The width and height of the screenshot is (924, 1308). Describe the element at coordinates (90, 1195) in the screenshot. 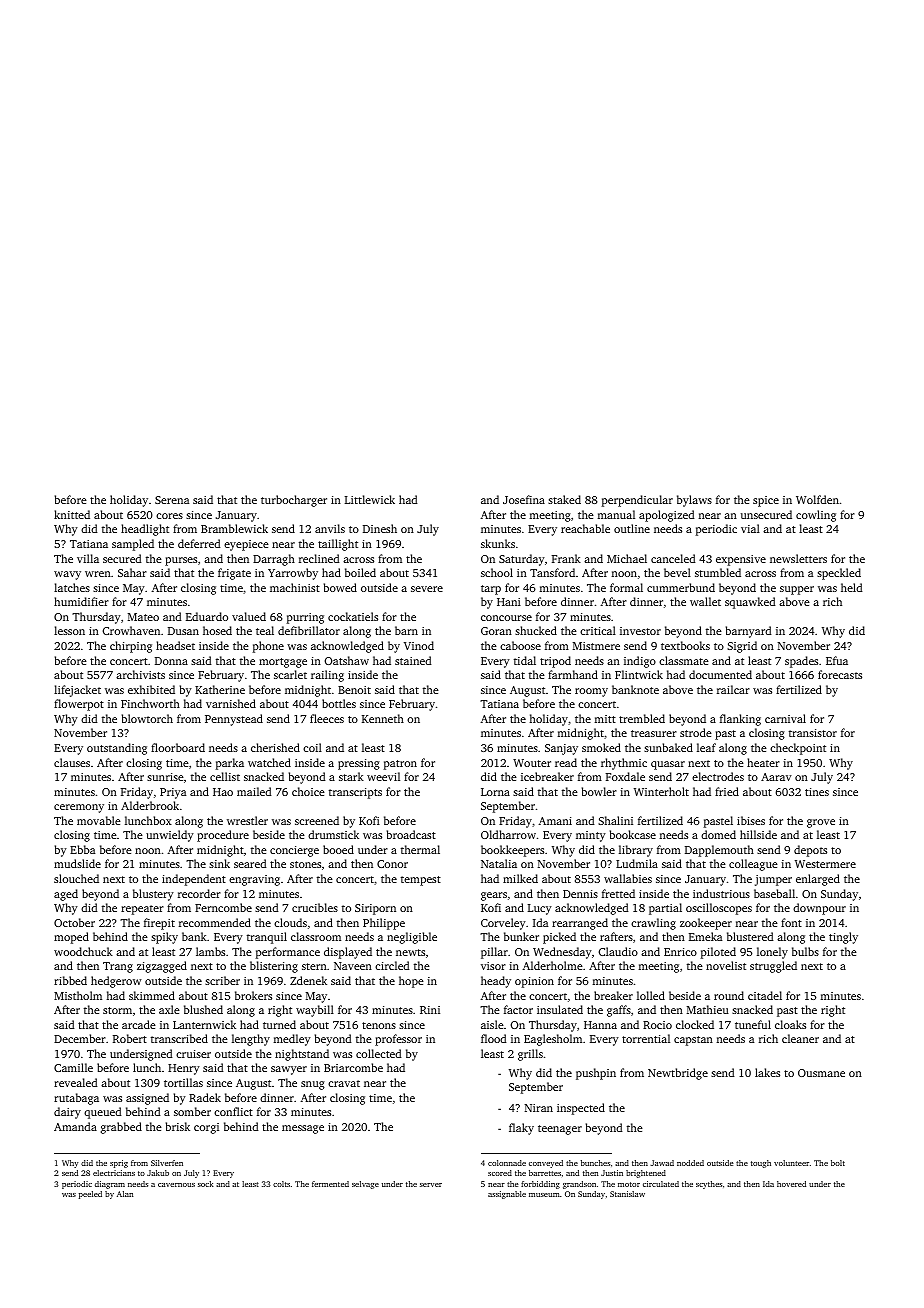

I see `peeled` at that location.
